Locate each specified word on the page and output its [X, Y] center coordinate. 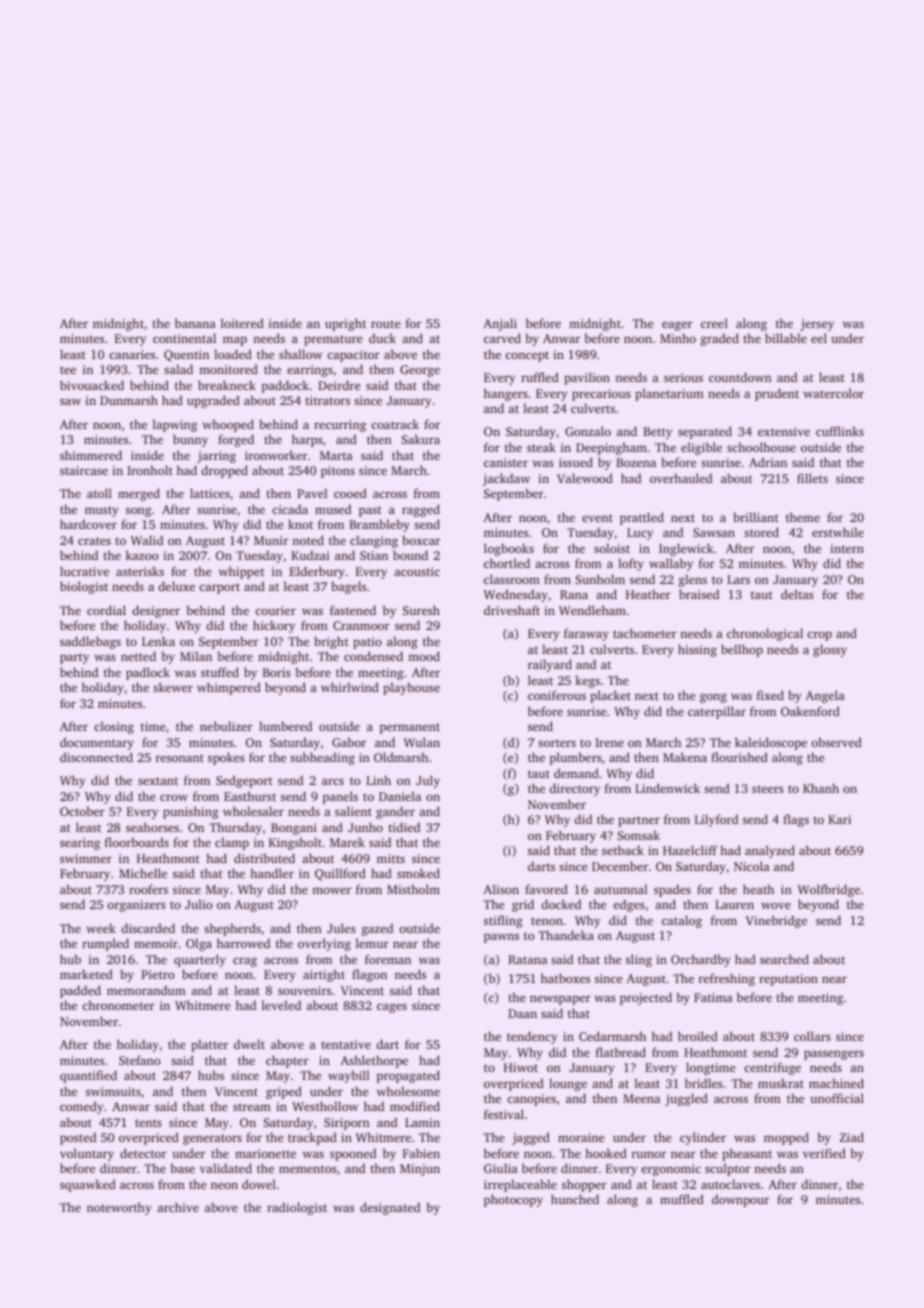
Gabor [349, 742]
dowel [259, 1184]
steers [768, 789]
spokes [226, 758]
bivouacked [92, 385]
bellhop [742, 650]
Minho [678, 338]
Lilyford [716, 820]
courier [275, 610]
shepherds [232, 929]
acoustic [417, 571]
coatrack [395, 424]
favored [546, 889]
